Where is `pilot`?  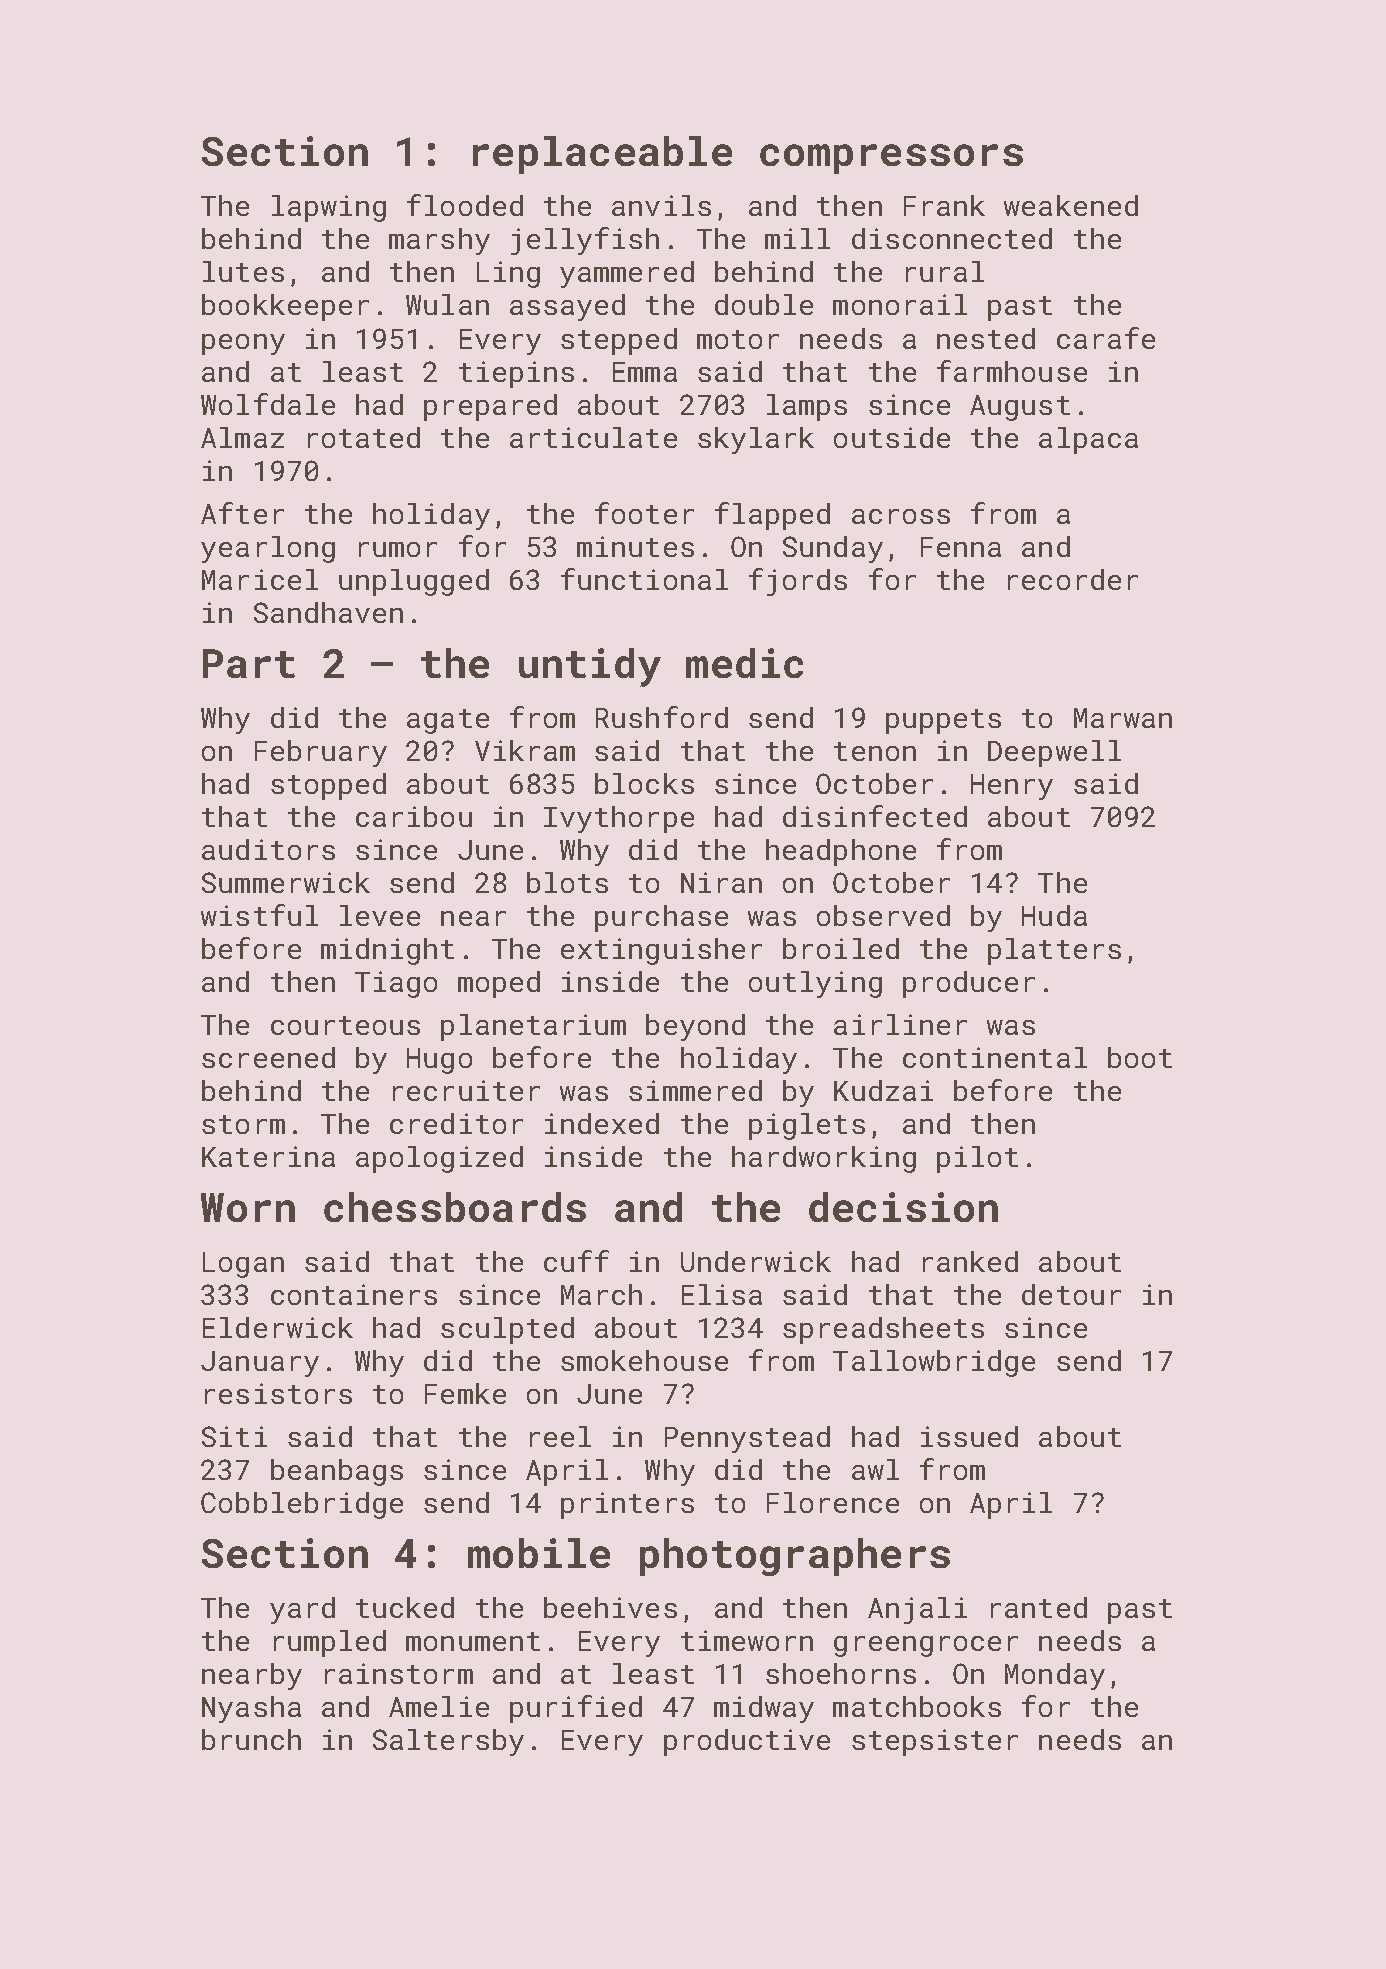 pilot is located at coordinates (977, 1159).
